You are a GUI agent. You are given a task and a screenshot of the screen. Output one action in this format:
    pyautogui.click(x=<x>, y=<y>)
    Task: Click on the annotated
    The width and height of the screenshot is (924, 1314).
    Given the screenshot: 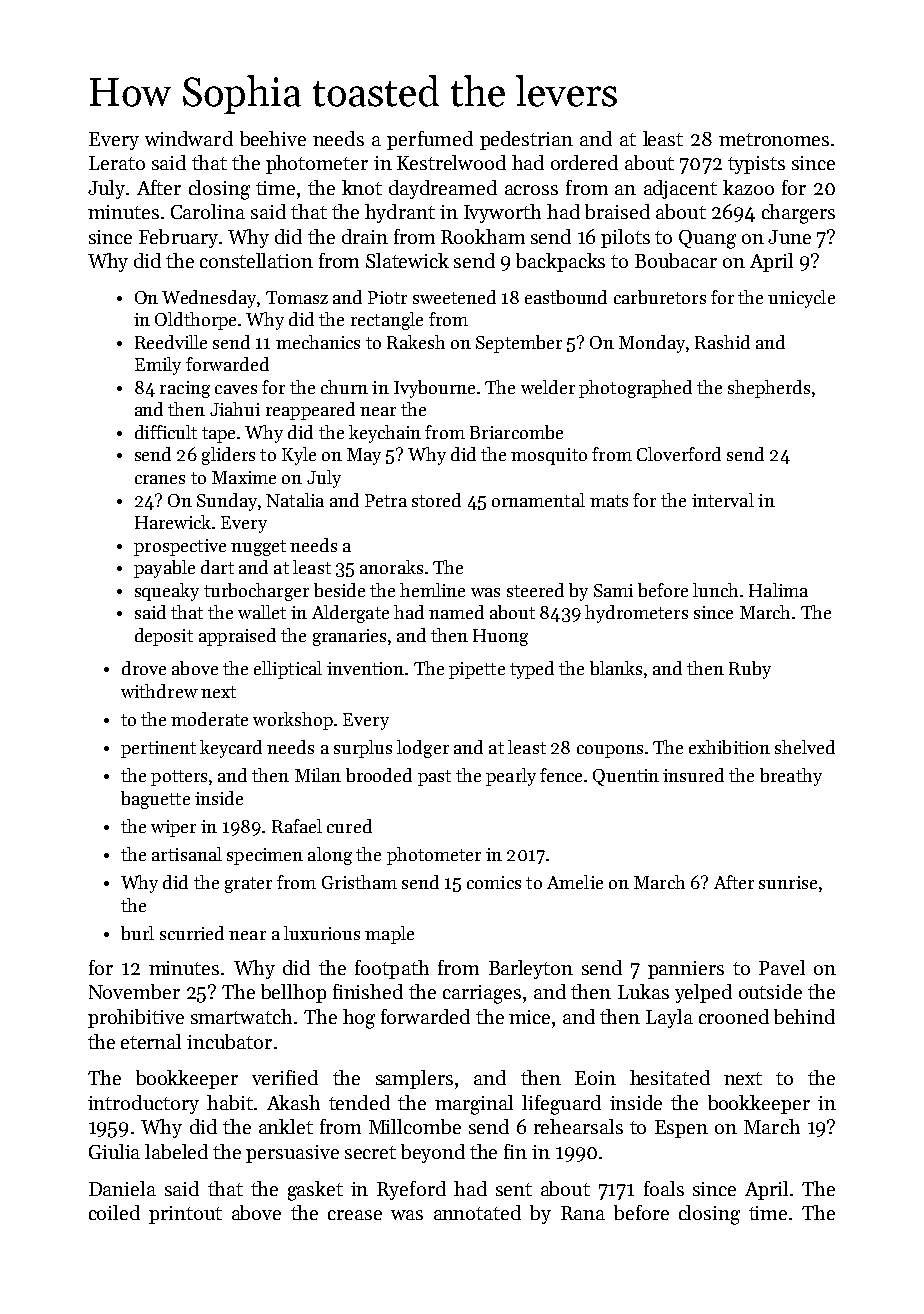 What is the action you would take?
    pyautogui.click(x=477, y=1212)
